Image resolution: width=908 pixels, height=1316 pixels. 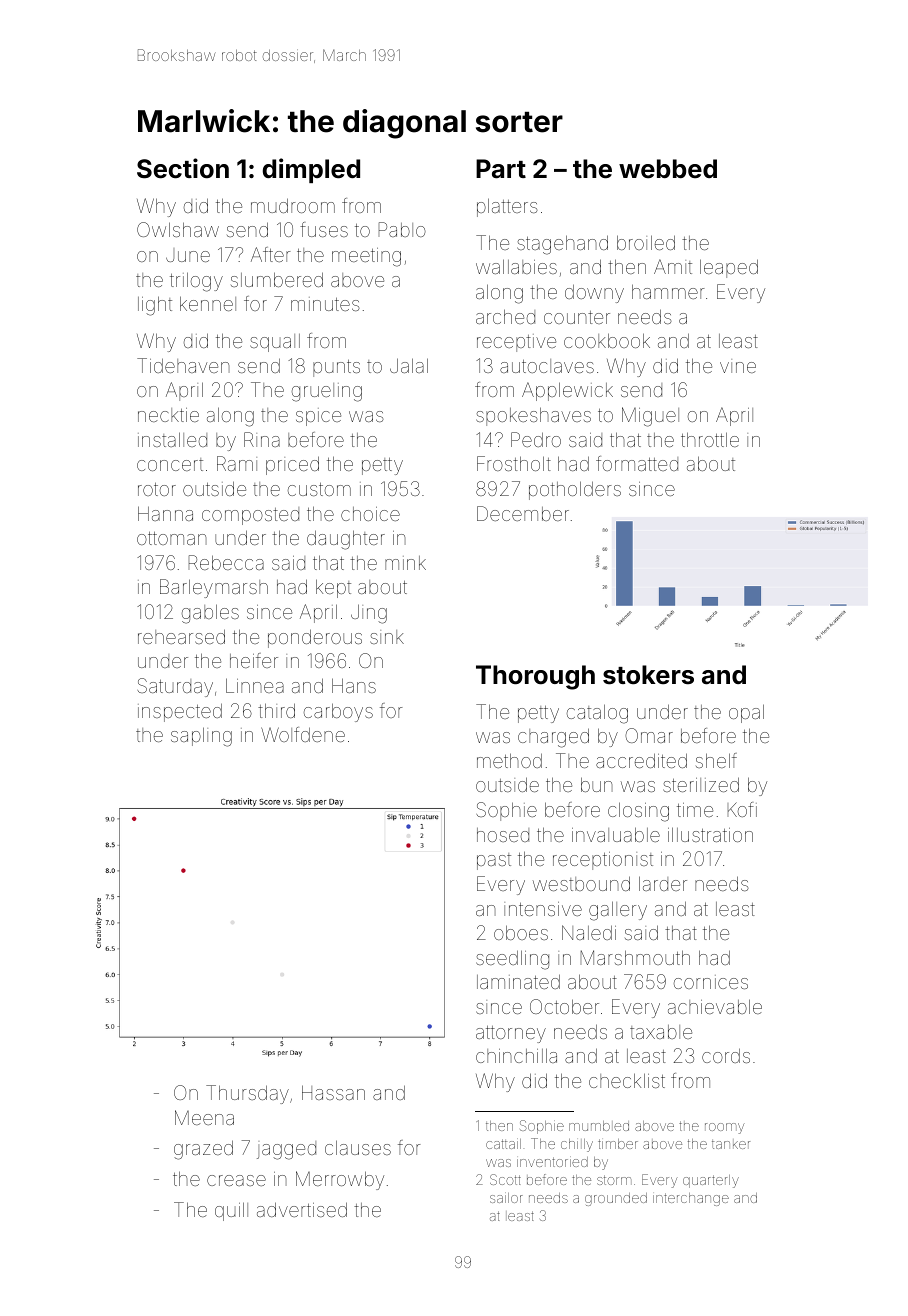 I want to click on tanker, so click(x=731, y=1144).
